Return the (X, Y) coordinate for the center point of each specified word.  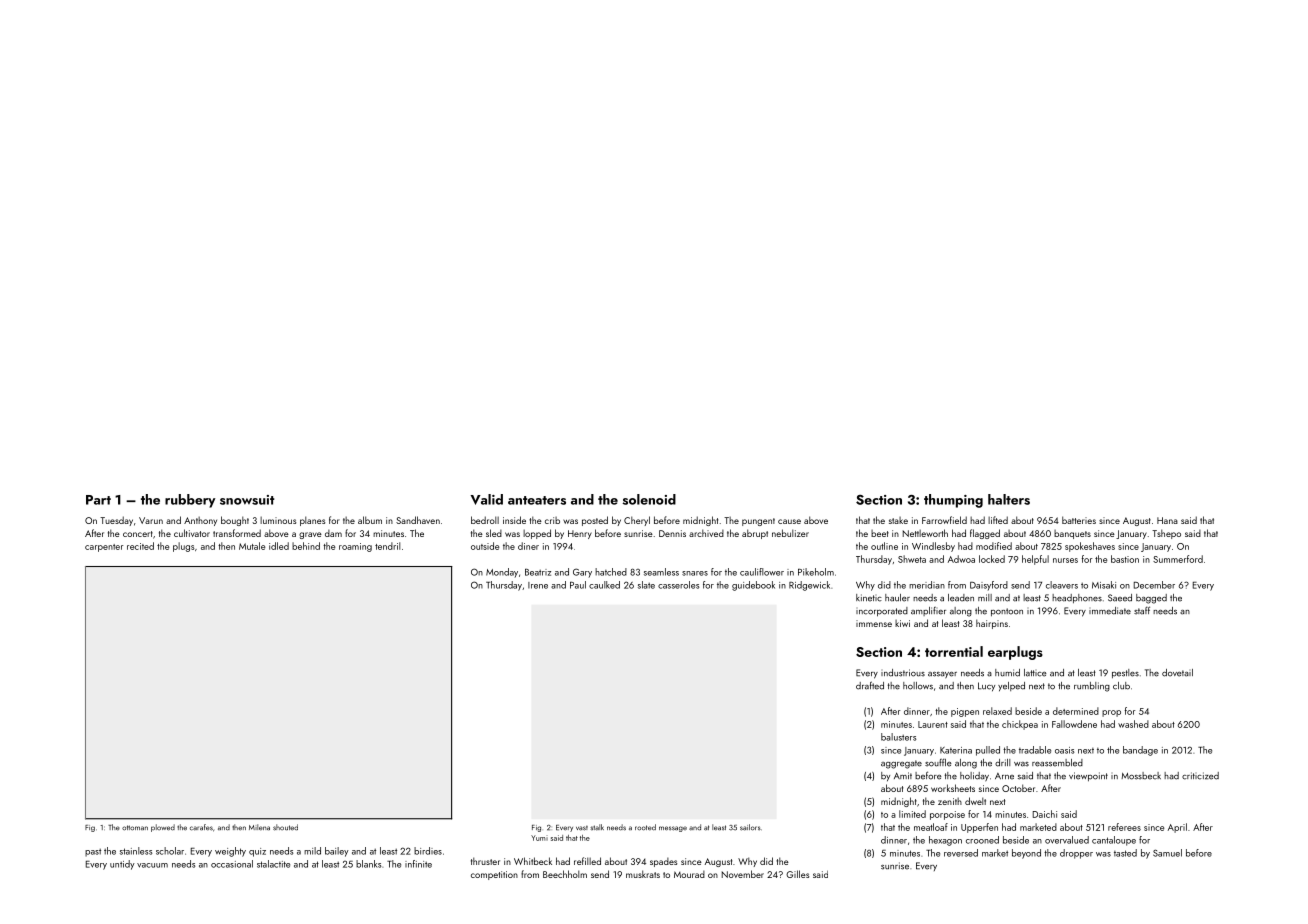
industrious (903, 673)
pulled (988, 751)
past (93, 853)
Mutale (252, 546)
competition (494, 875)
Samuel (1167, 853)
